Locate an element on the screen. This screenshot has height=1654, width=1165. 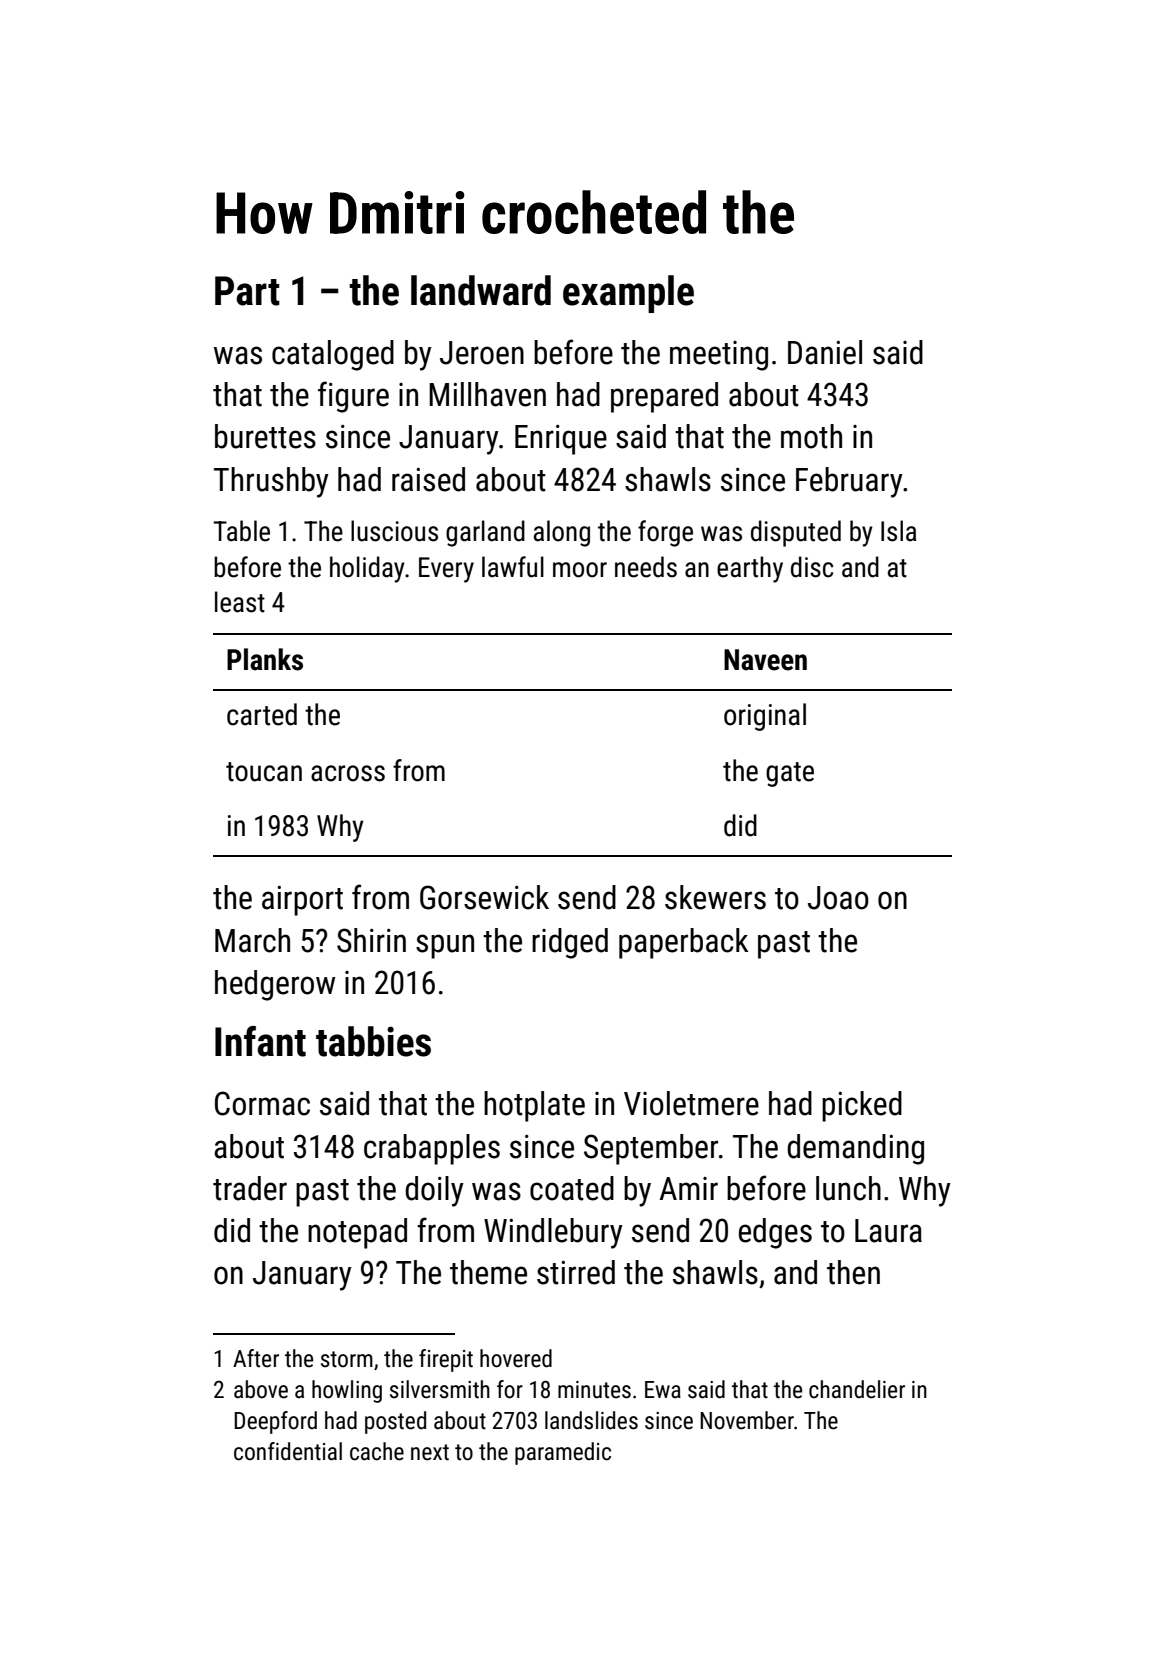
Enrique is located at coordinates (561, 440).
